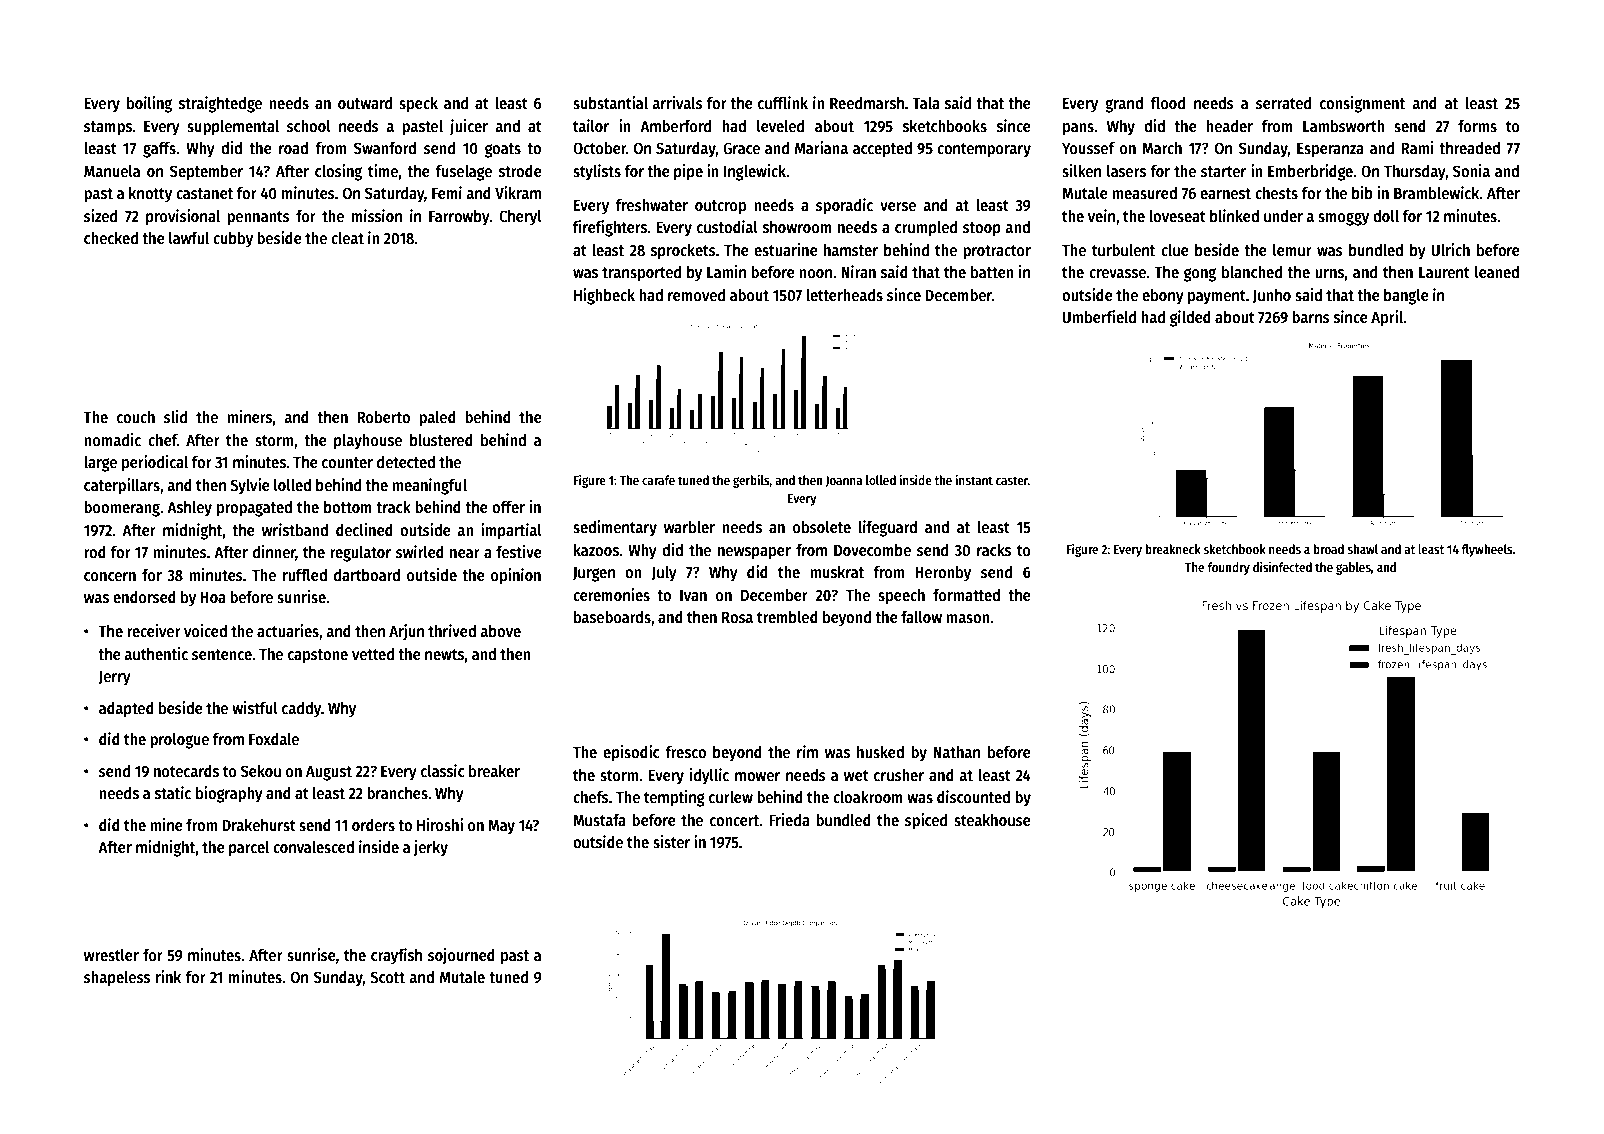 This page has width=1604, height=1134. I want to click on goats, so click(503, 150).
